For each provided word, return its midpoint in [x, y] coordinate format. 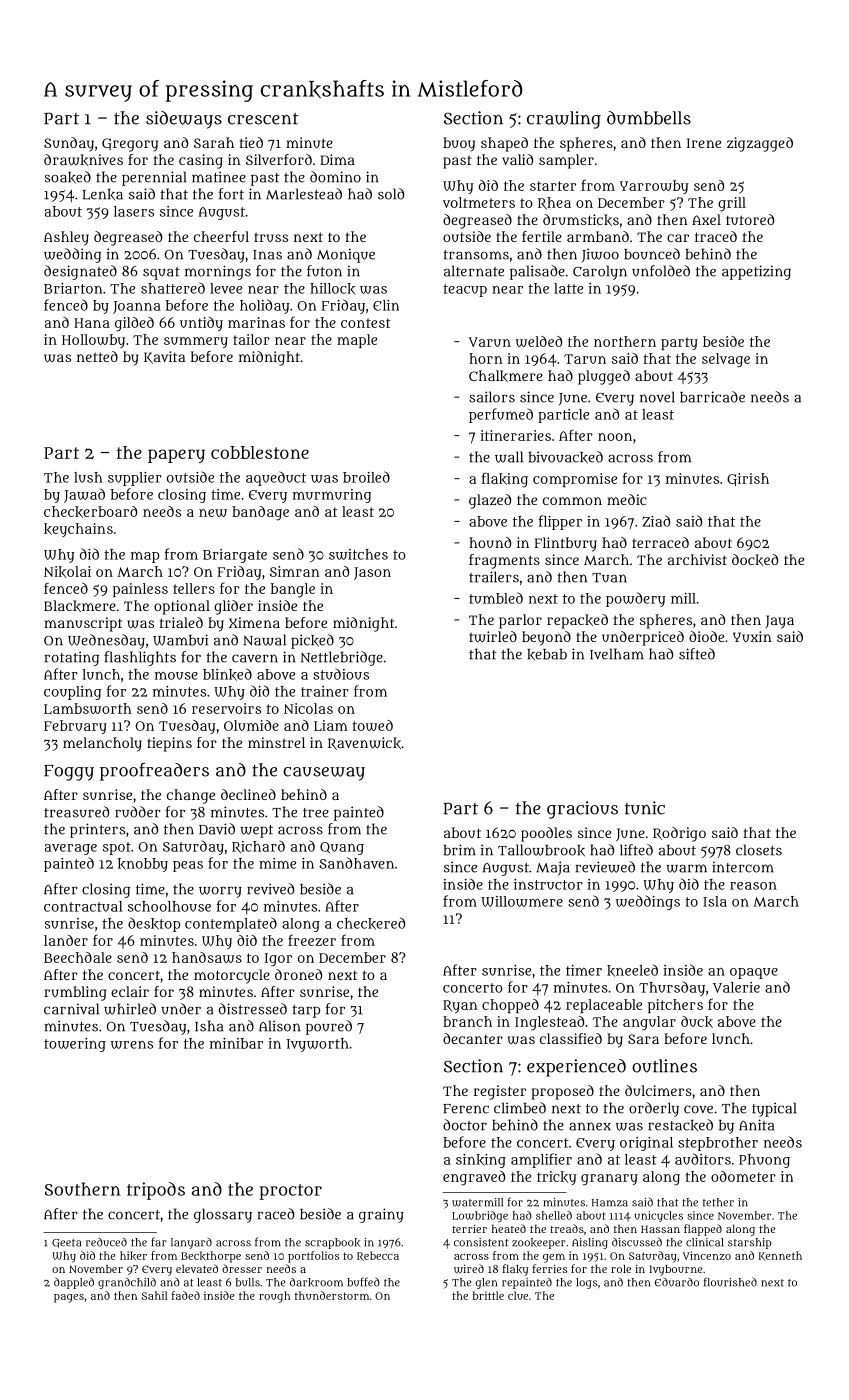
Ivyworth [318, 1045]
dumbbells [649, 118]
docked [755, 560]
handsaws [207, 957]
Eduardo [677, 1282]
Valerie [736, 987]
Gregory [130, 145]
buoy [459, 144]
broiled [366, 477]
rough [274, 1297]
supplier [135, 479]
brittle [488, 1295]
